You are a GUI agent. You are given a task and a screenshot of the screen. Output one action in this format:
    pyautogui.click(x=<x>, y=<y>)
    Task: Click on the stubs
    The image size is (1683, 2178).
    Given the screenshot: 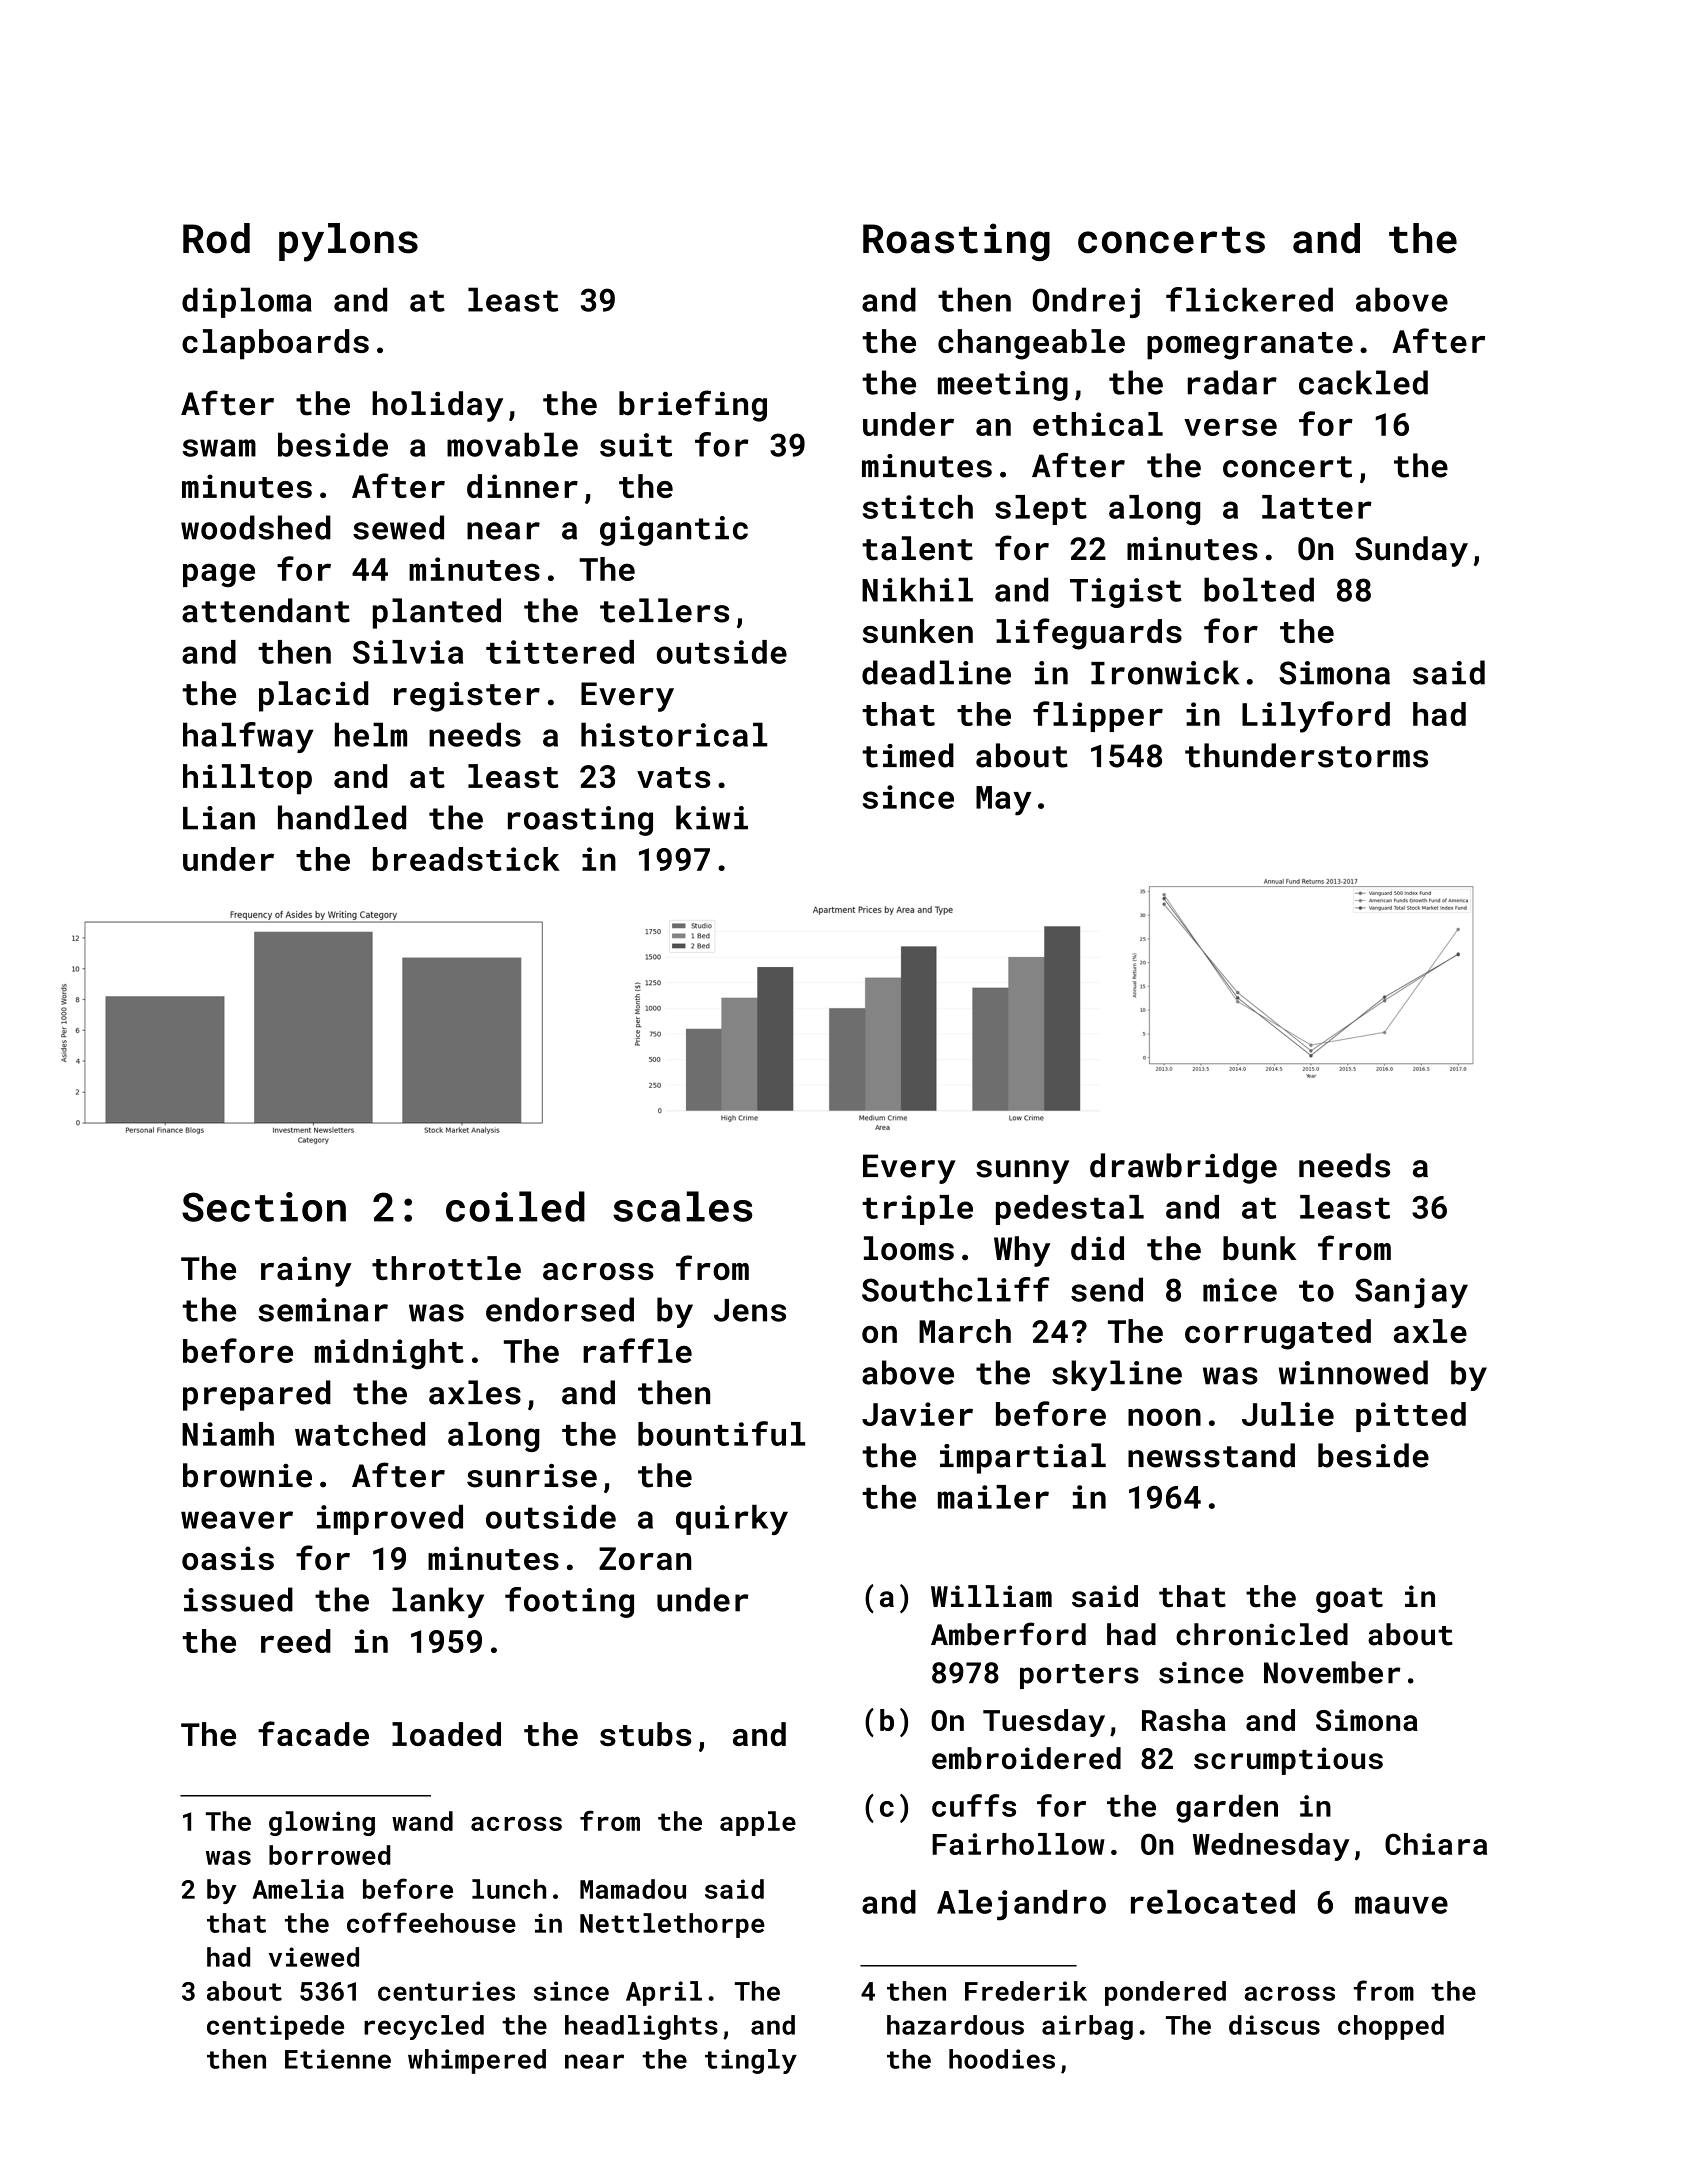 What is the action you would take?
    pyautogui.click(x=645, y=1734)
